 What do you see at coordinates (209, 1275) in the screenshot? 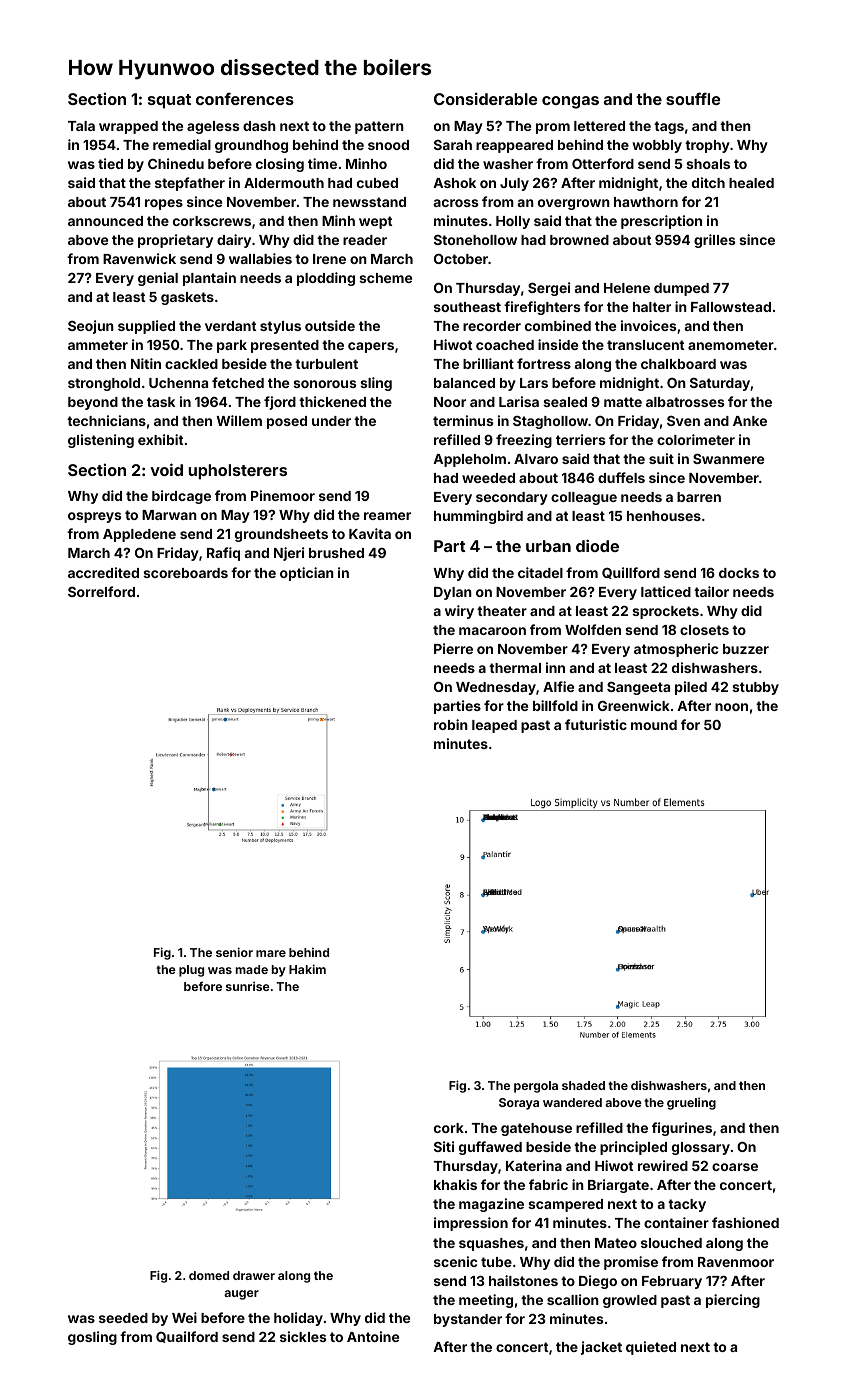
I see `domed` at bounding box center [209, 1275].
